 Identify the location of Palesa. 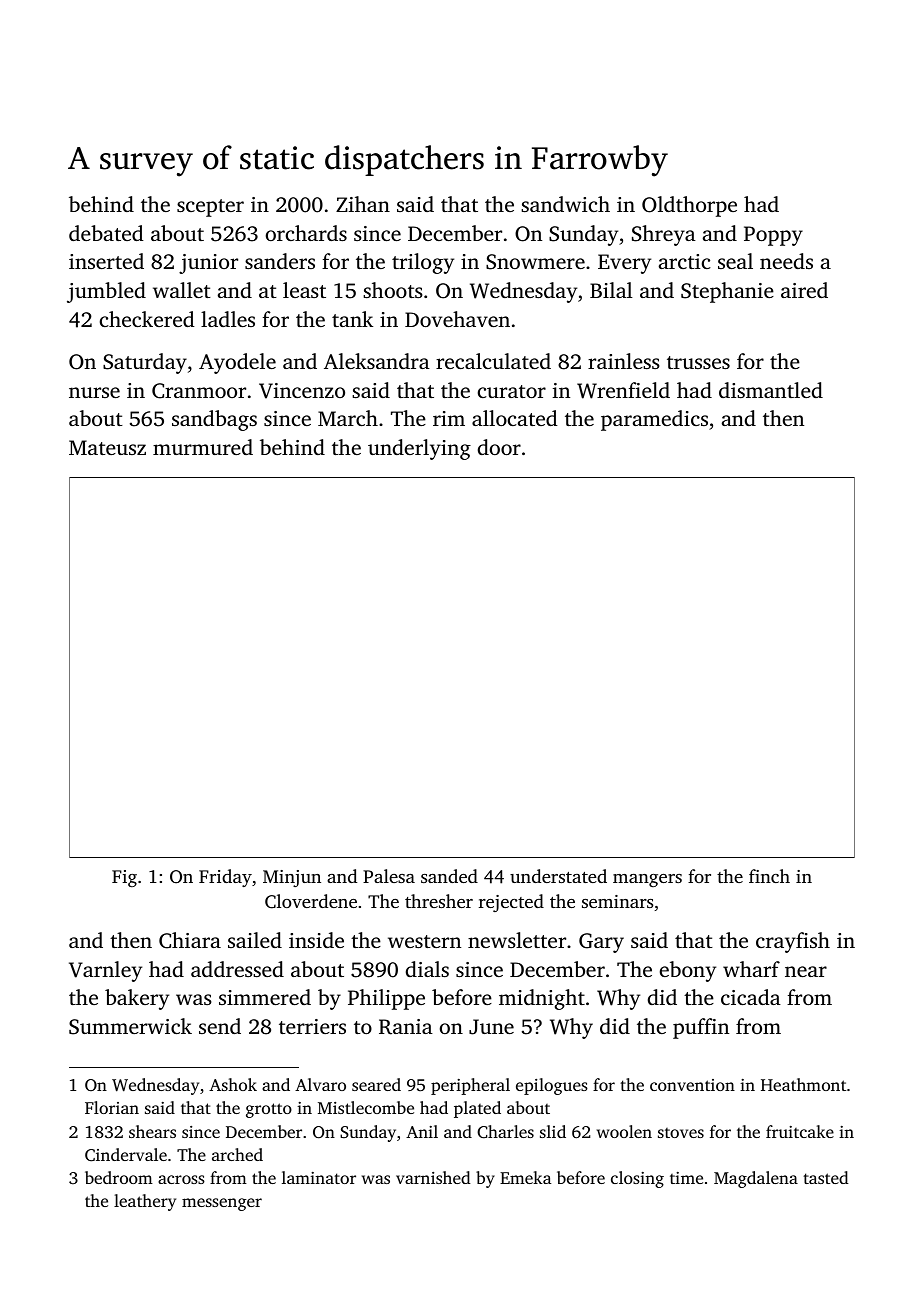
(389, 876).
